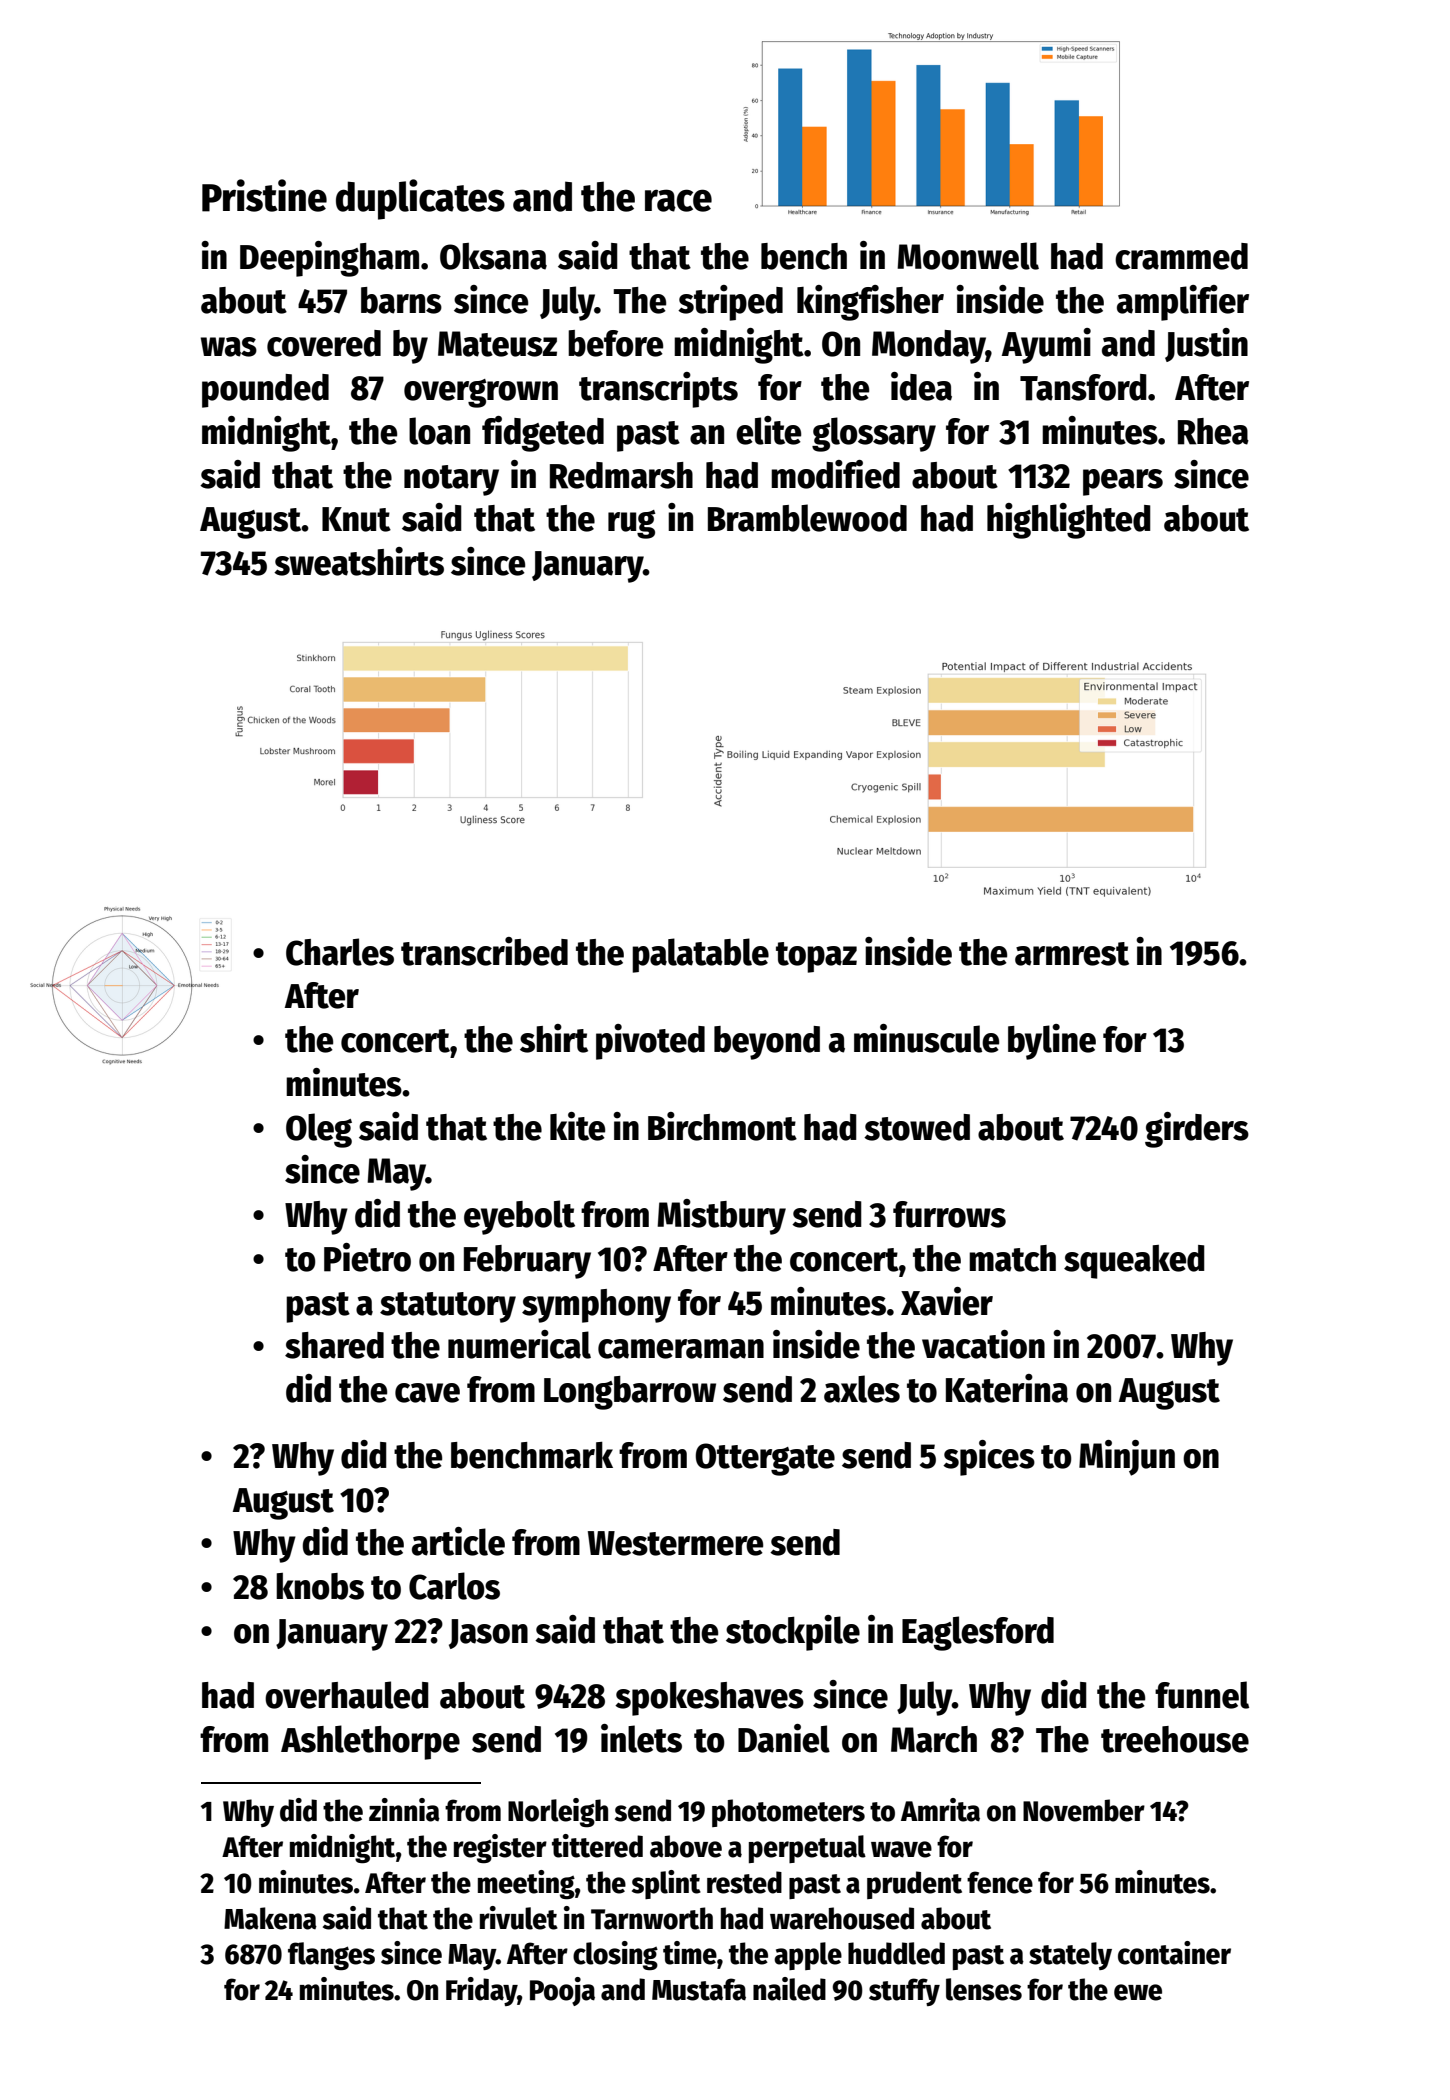 This page has width=1450, height=2100. I want to click on overhauled, so click(347, 1695).
